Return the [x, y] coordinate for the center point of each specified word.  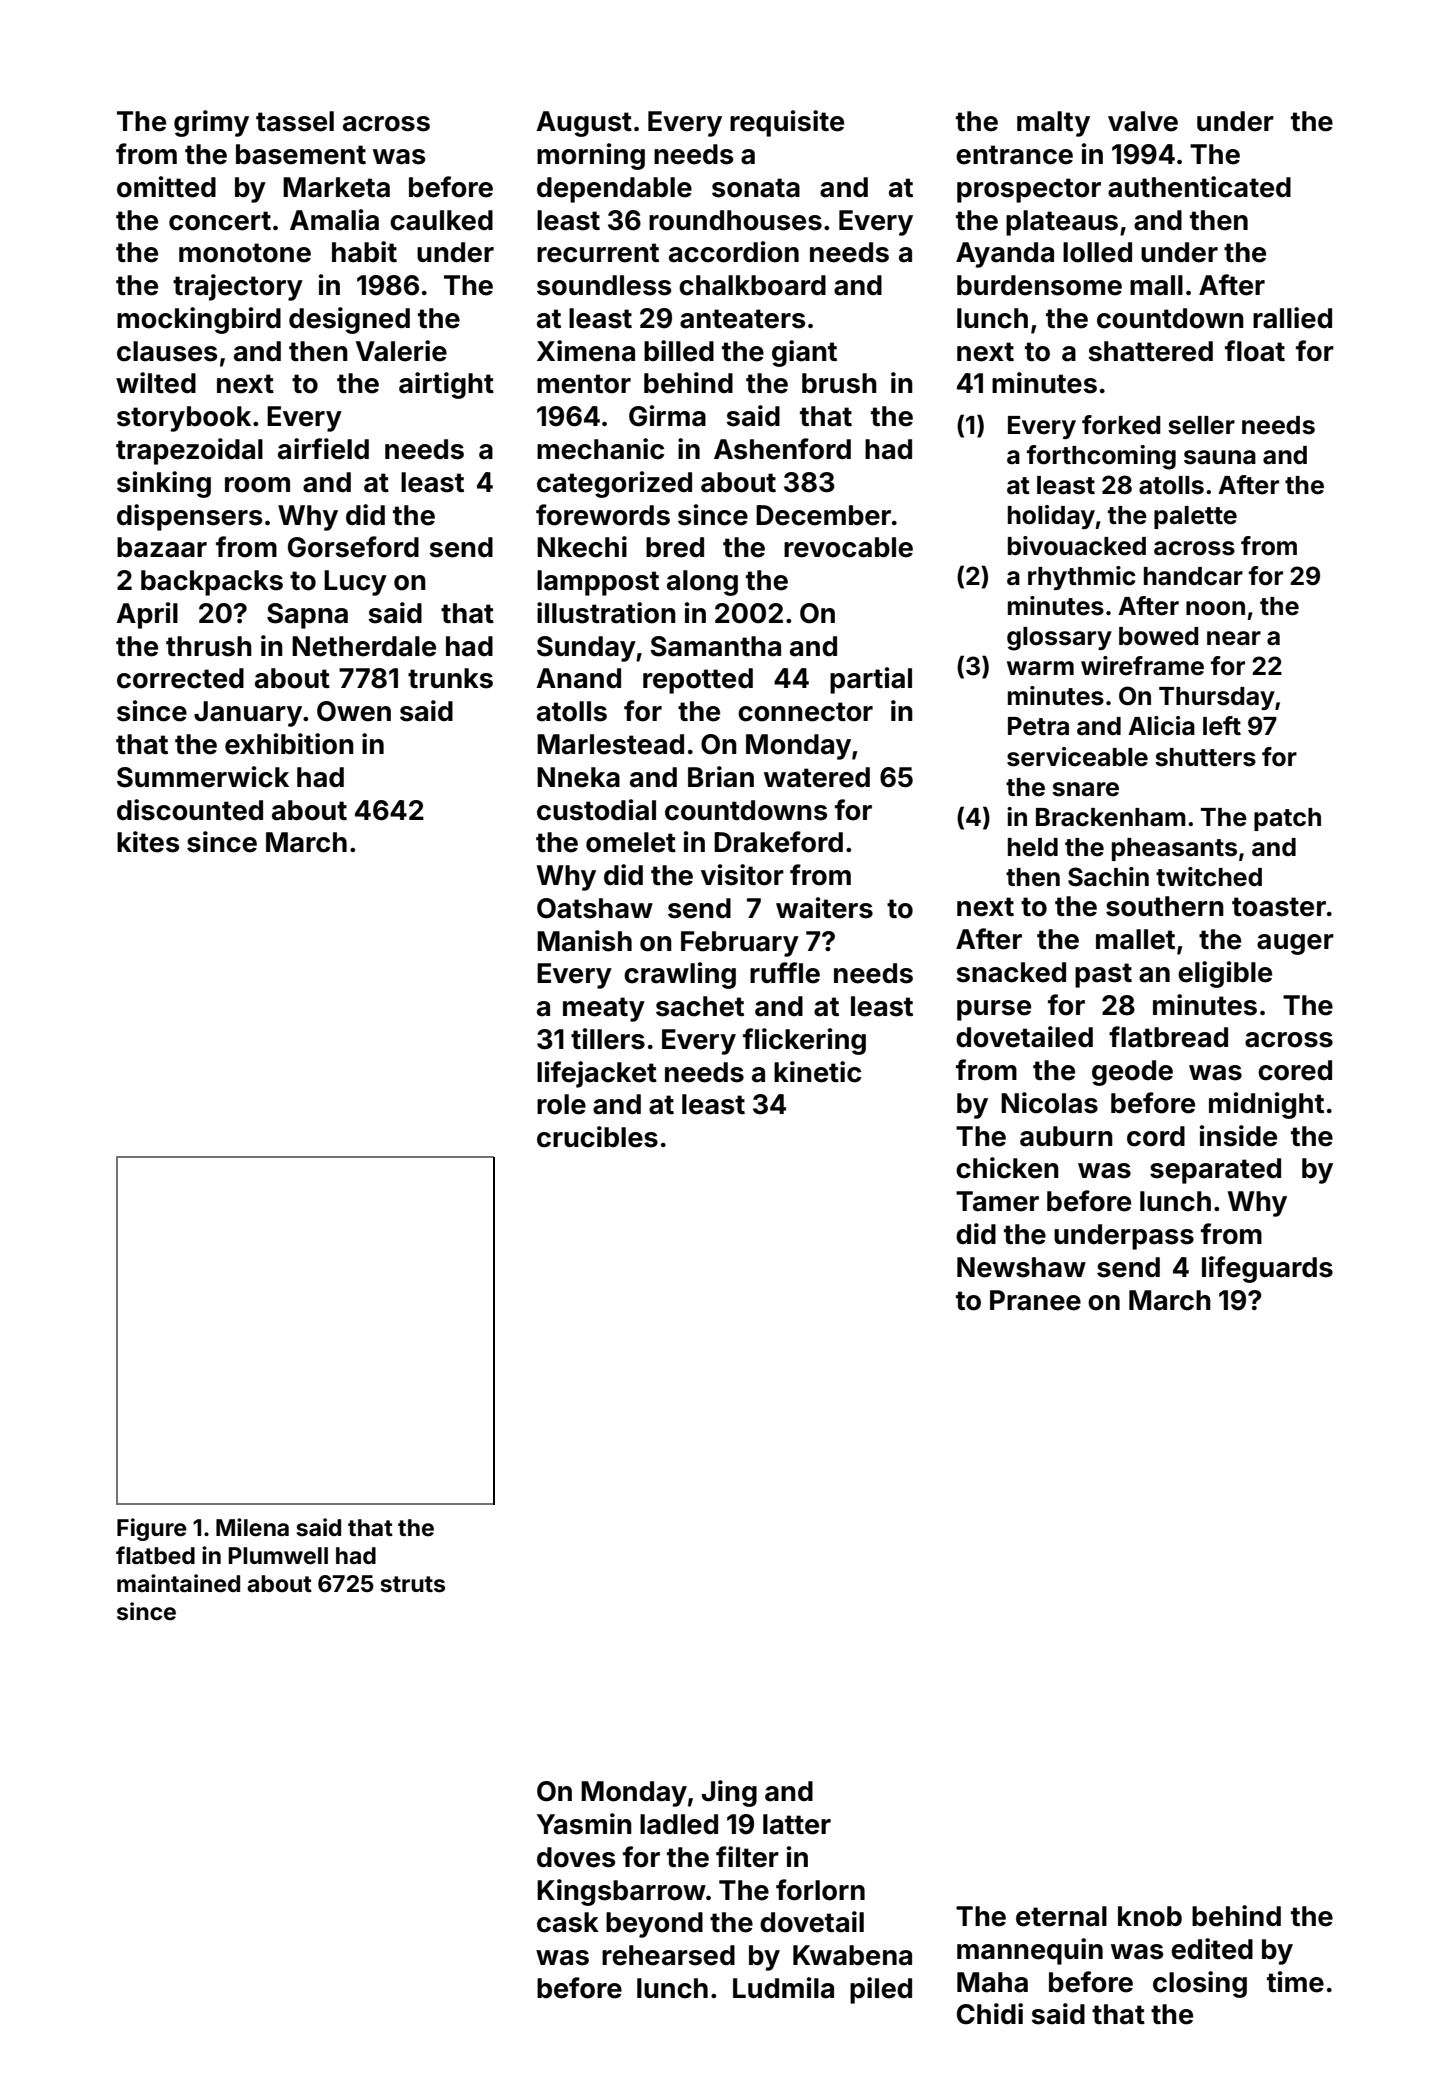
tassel [295, 121]
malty [1053, 124]
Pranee [1035, 1300]
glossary [1059, 639]
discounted [190, 810]
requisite [787, 123]
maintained [178, 1583]
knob [1150, 1916]
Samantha [715, 646]
